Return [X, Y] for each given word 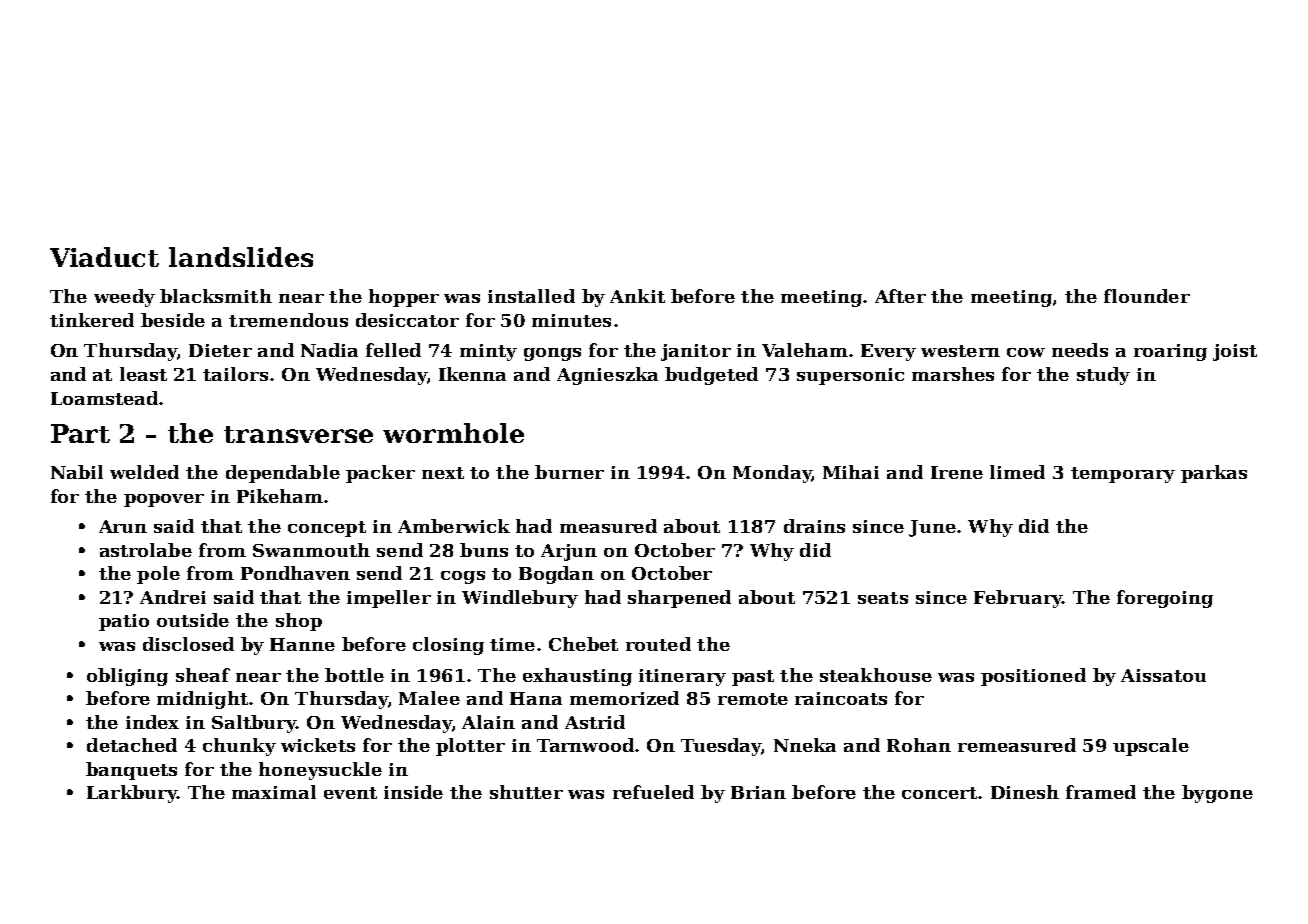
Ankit [637, 296]
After [900, 296]
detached [132, 745]
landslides [241, 257]
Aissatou [1163, 675]
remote [753, 699]
